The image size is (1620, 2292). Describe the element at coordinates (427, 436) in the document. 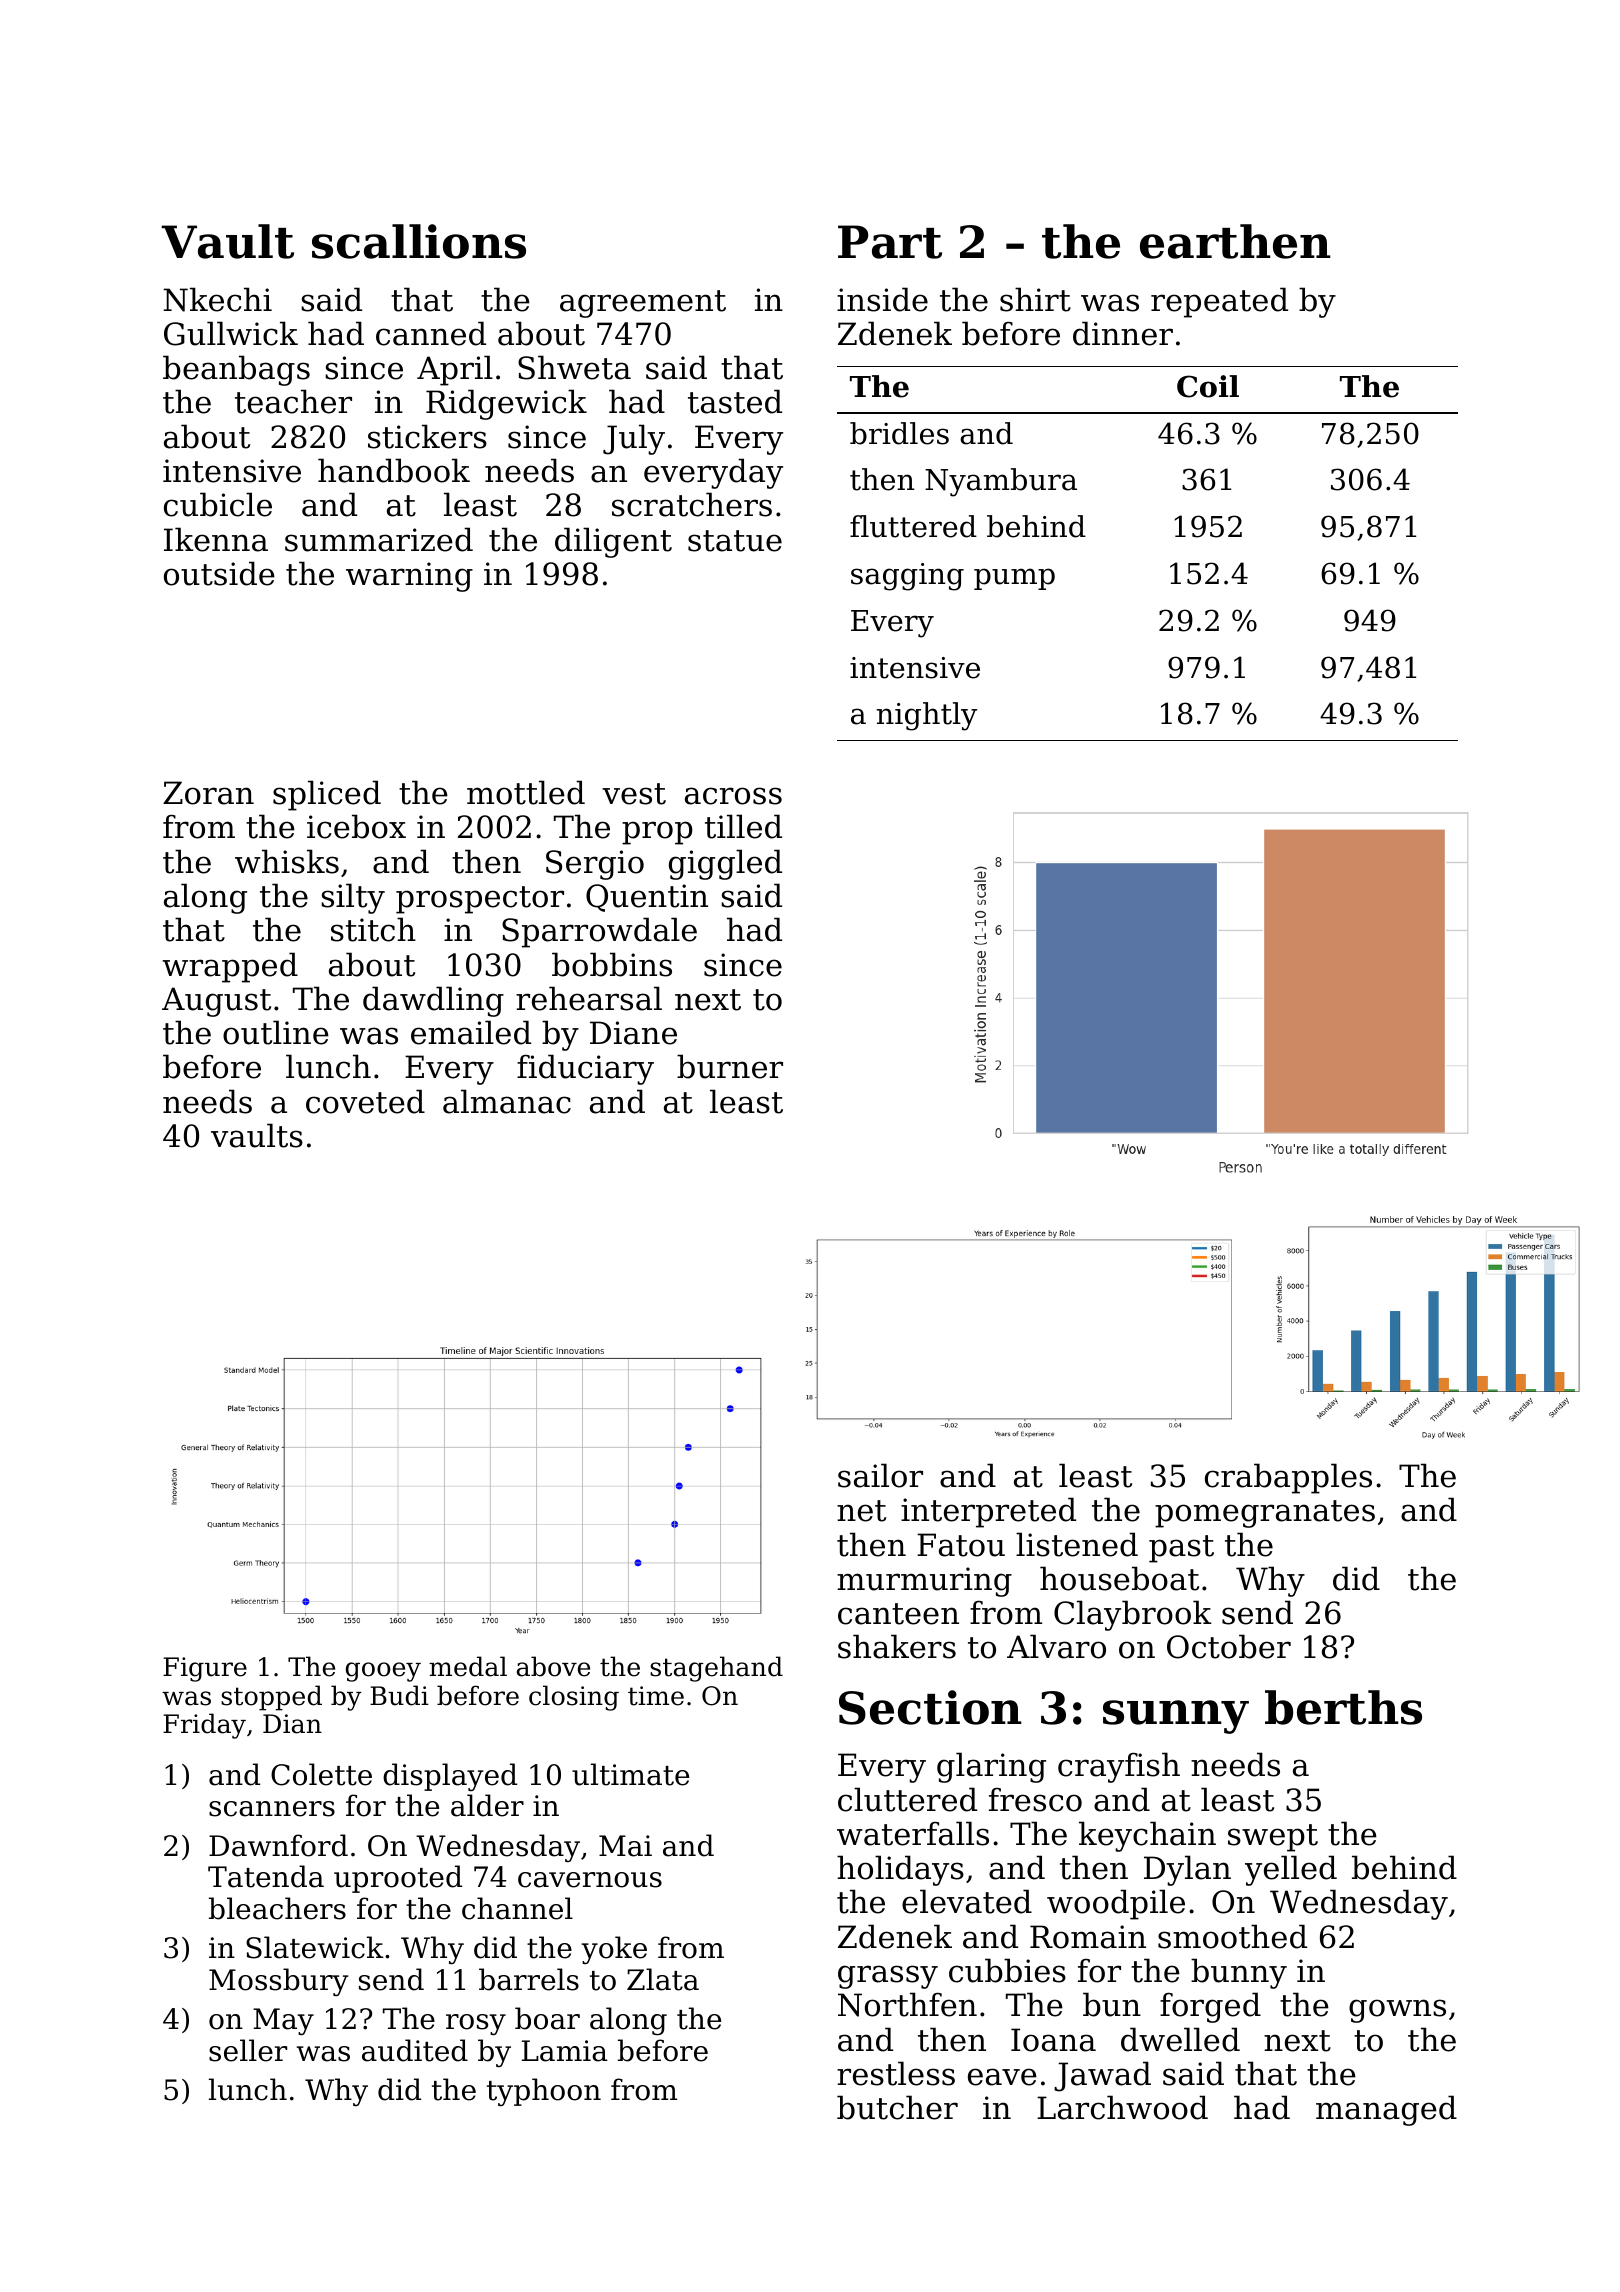

I see `stickers` at that location.
